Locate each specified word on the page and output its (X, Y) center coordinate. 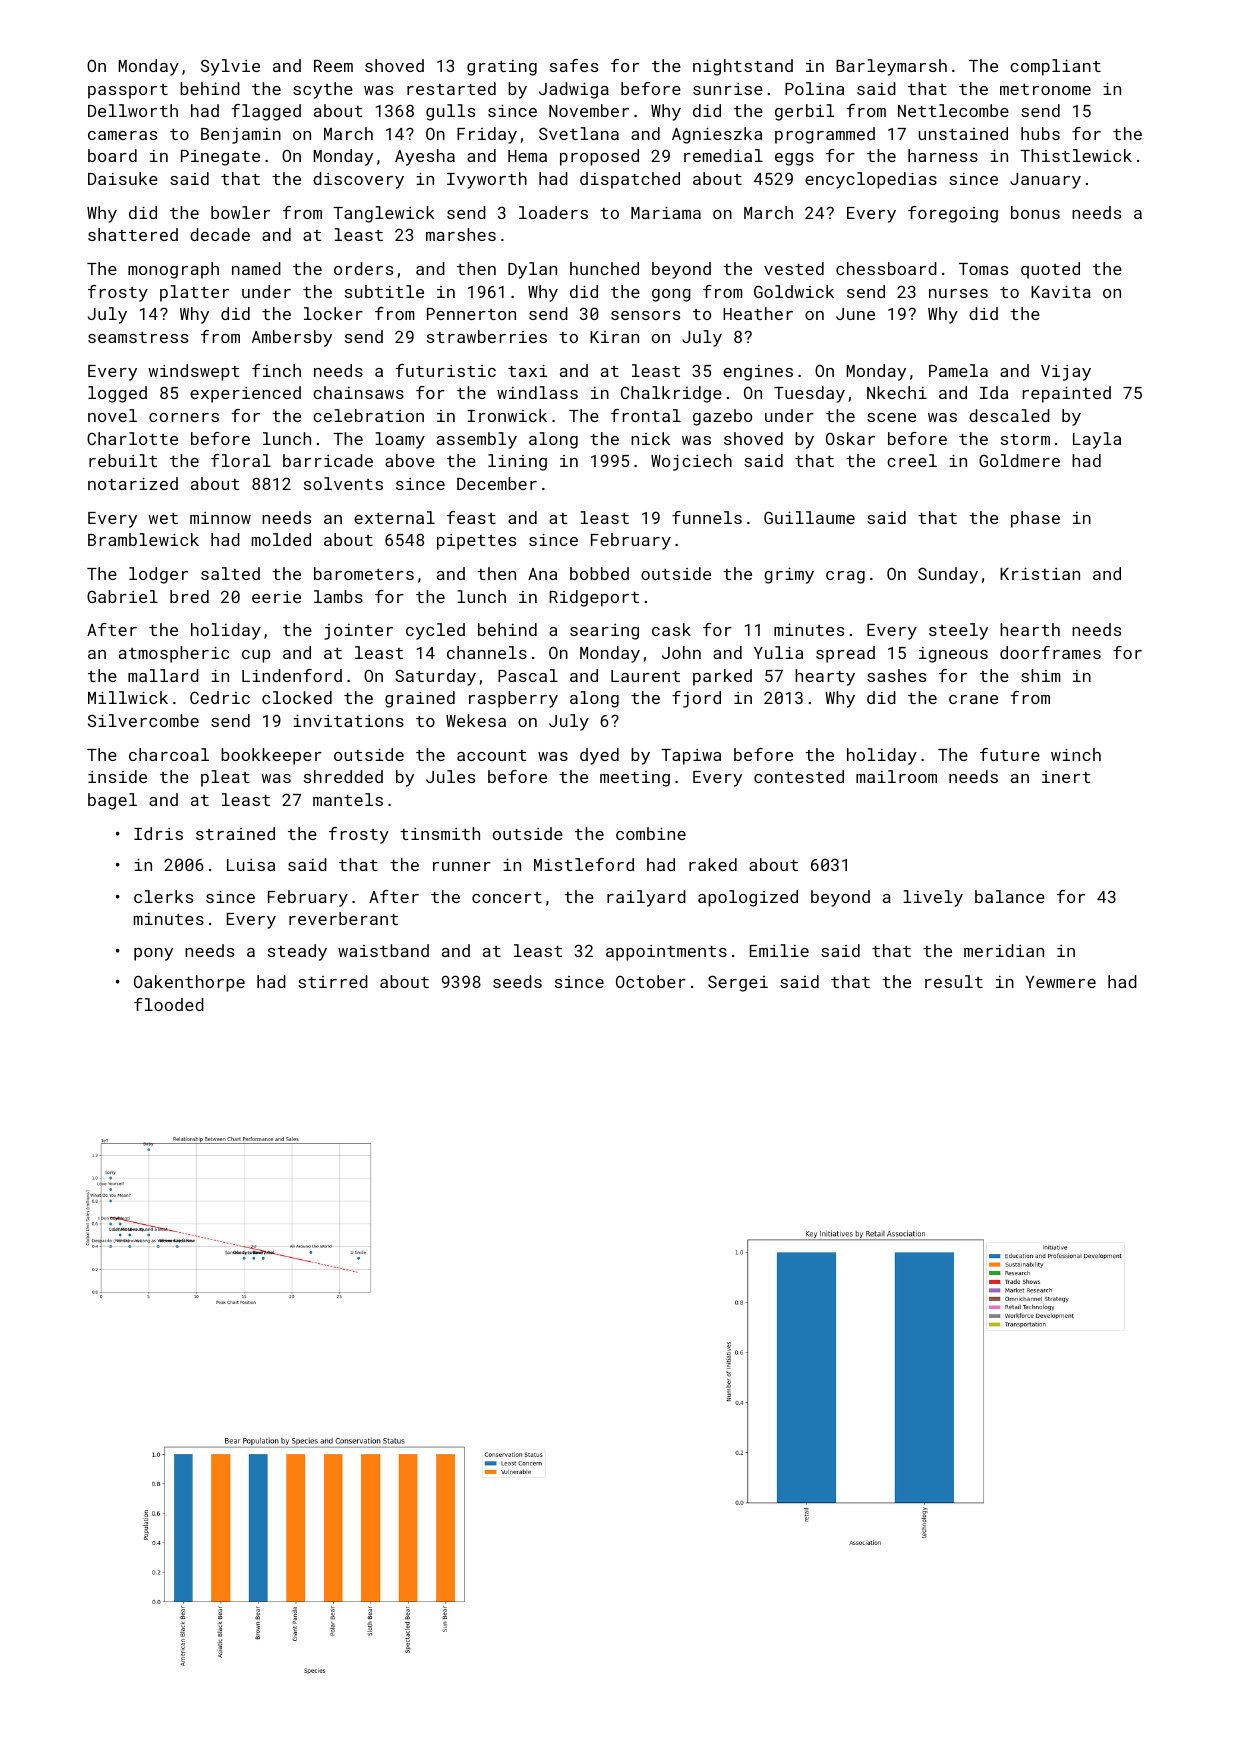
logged (117, 394)
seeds (517, 981)
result (954, 981)
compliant (1055, 67)
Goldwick (794, 291)
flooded (169, 1004)
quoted (1050, 270)
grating (502, 68)
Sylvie (230, 67)
